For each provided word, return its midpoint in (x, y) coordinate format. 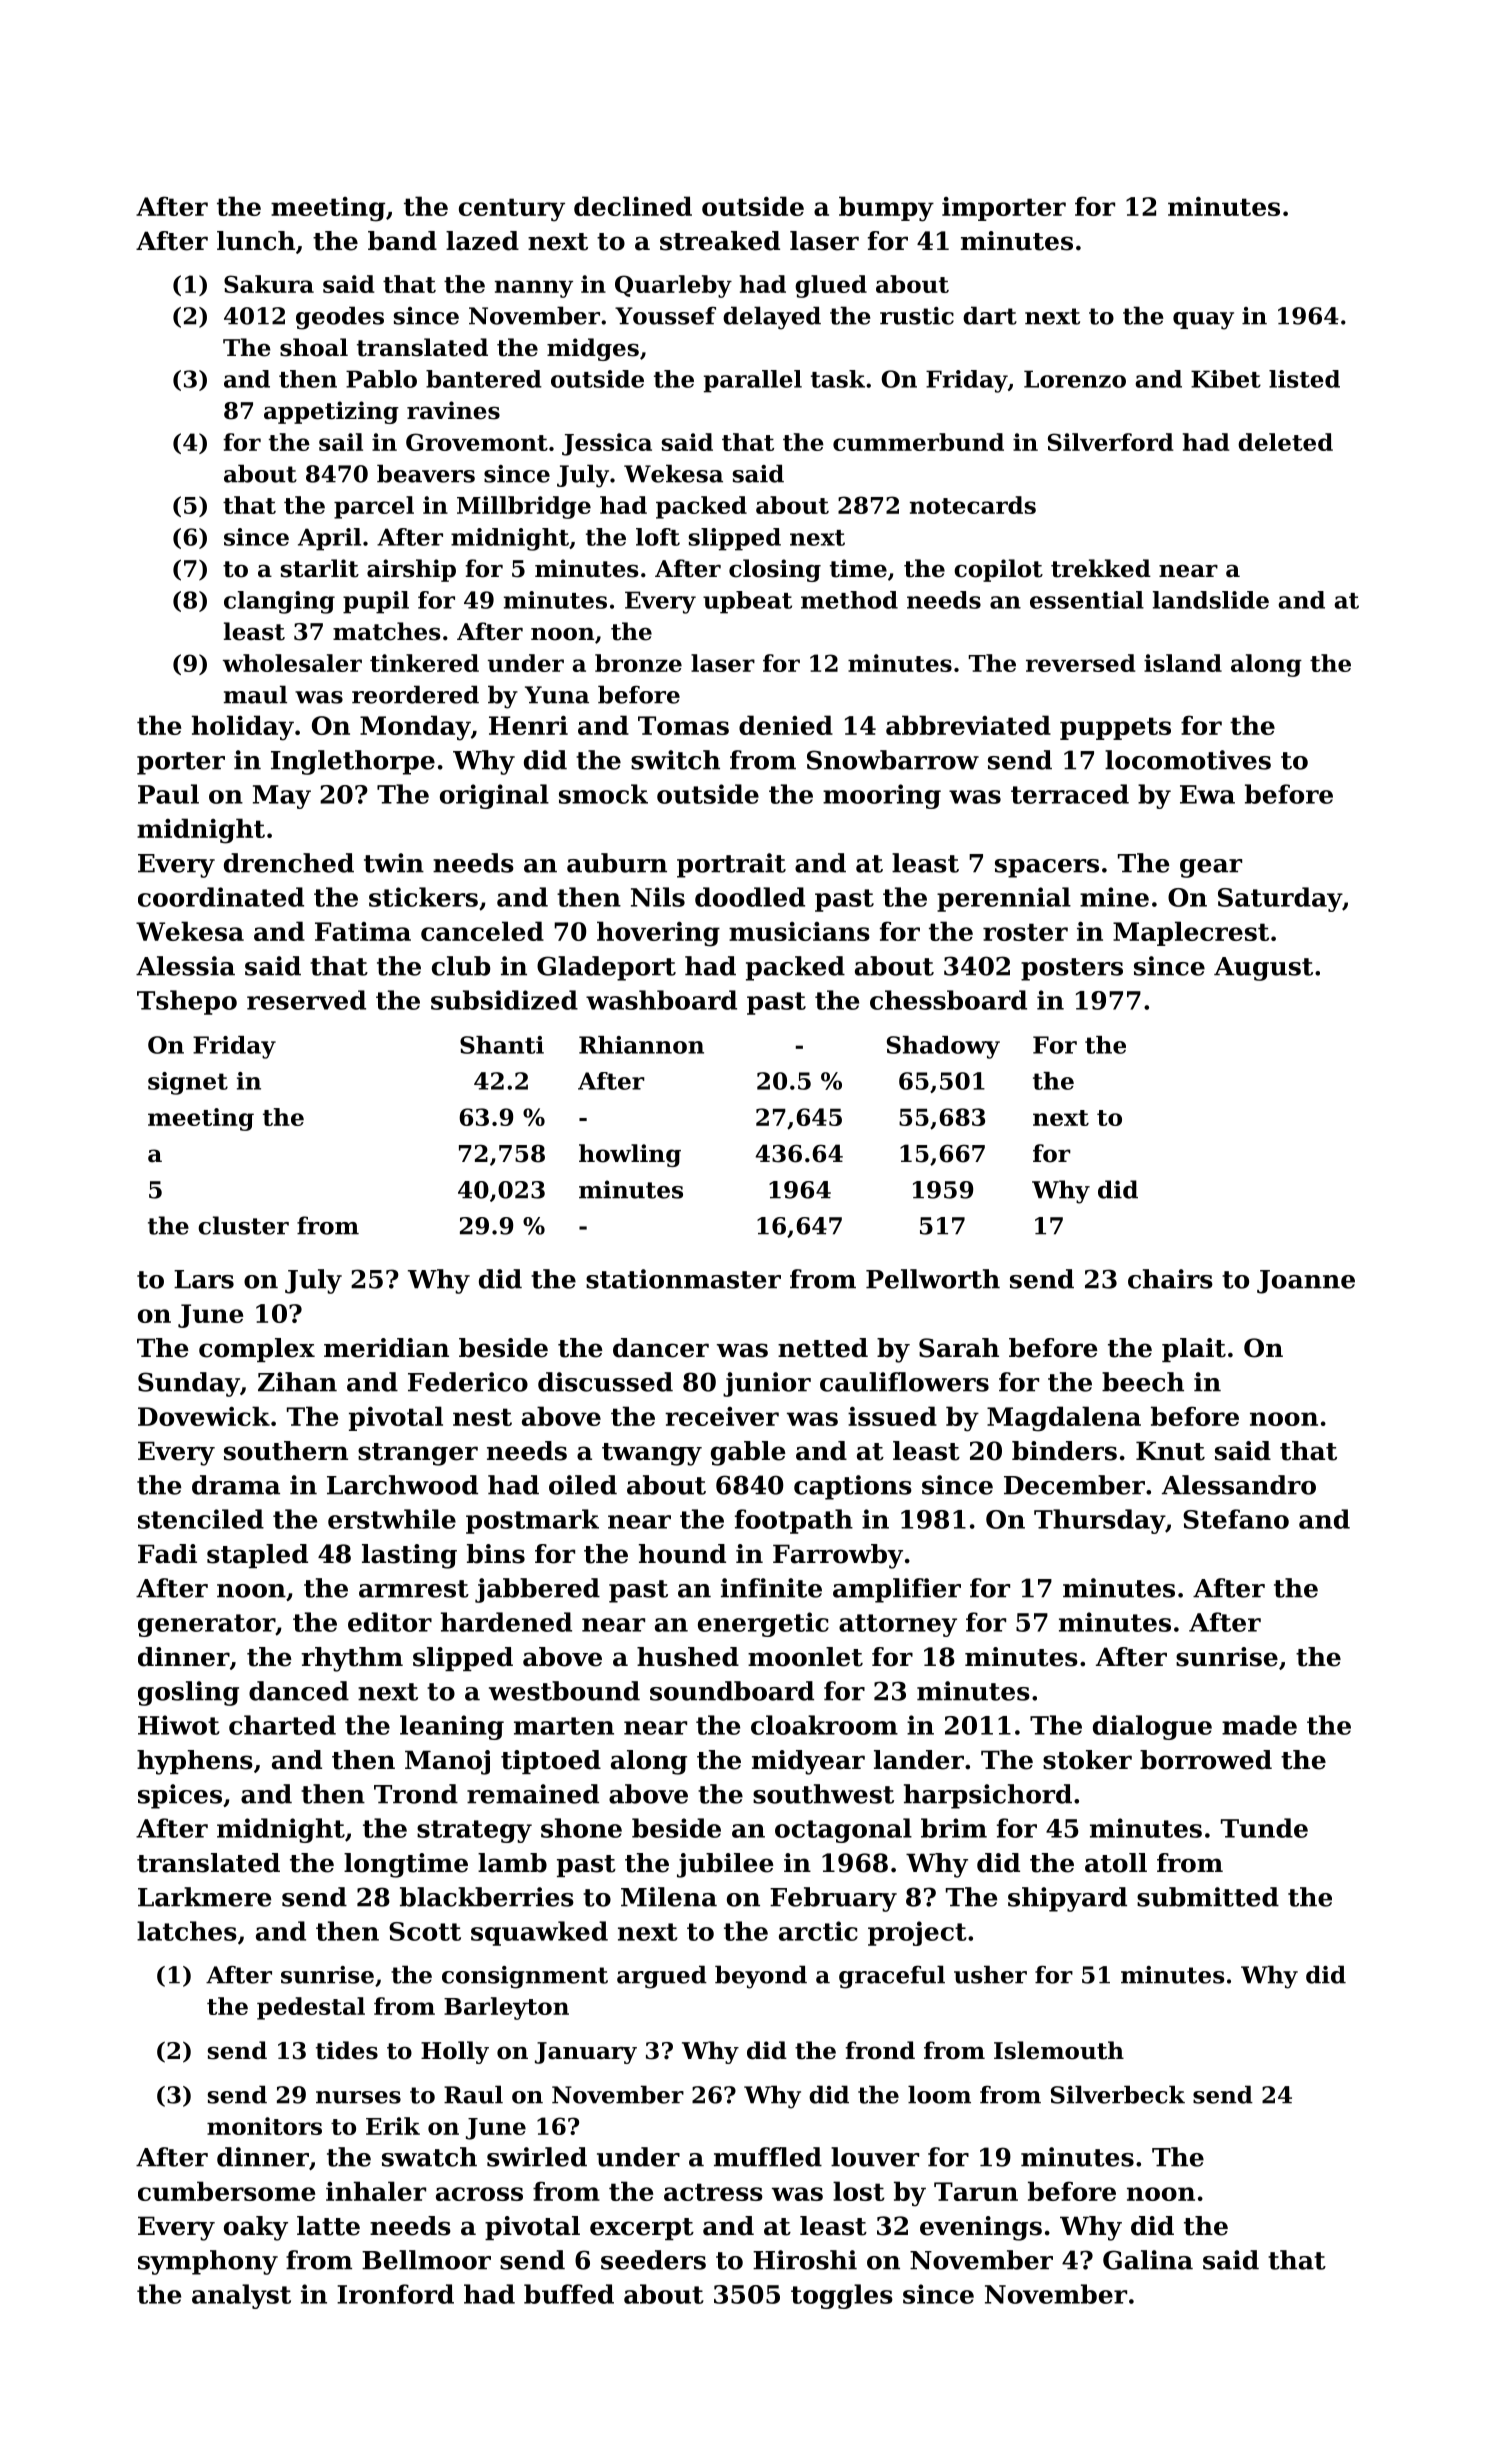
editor (390, 1622)
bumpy (886, 209)
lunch (256, 241)
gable (748, 1453)
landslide (1211, 600)
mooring (882, 796)
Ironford (395, 2294)
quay (1203, 321)
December (1074, 1485)
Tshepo (187, 1002)
